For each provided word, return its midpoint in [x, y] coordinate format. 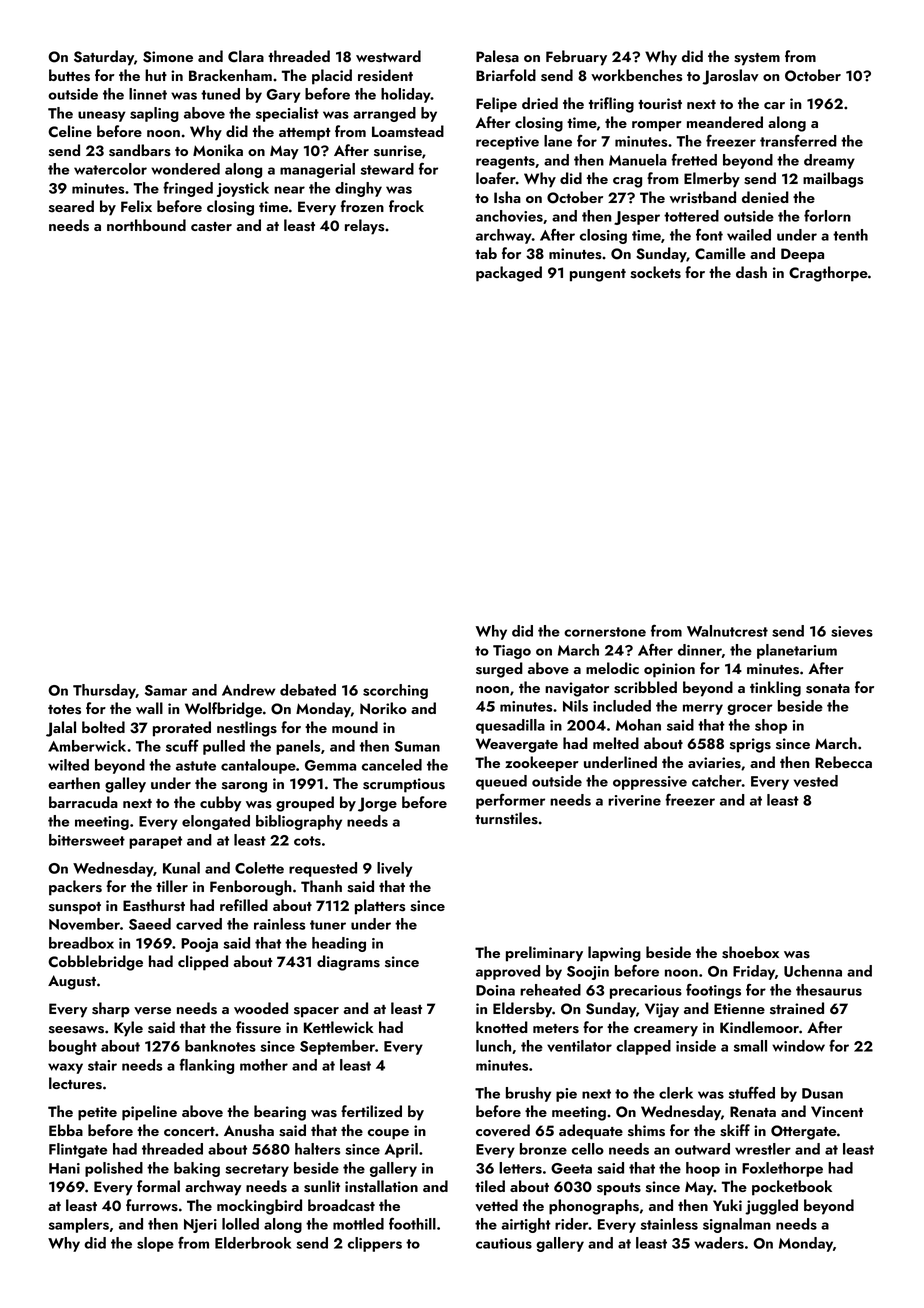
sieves [852, 631]
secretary [257, 1170]
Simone [168, 57]
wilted [68, 765]
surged [499, 670]
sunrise [398, 151]
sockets [655, 272]
